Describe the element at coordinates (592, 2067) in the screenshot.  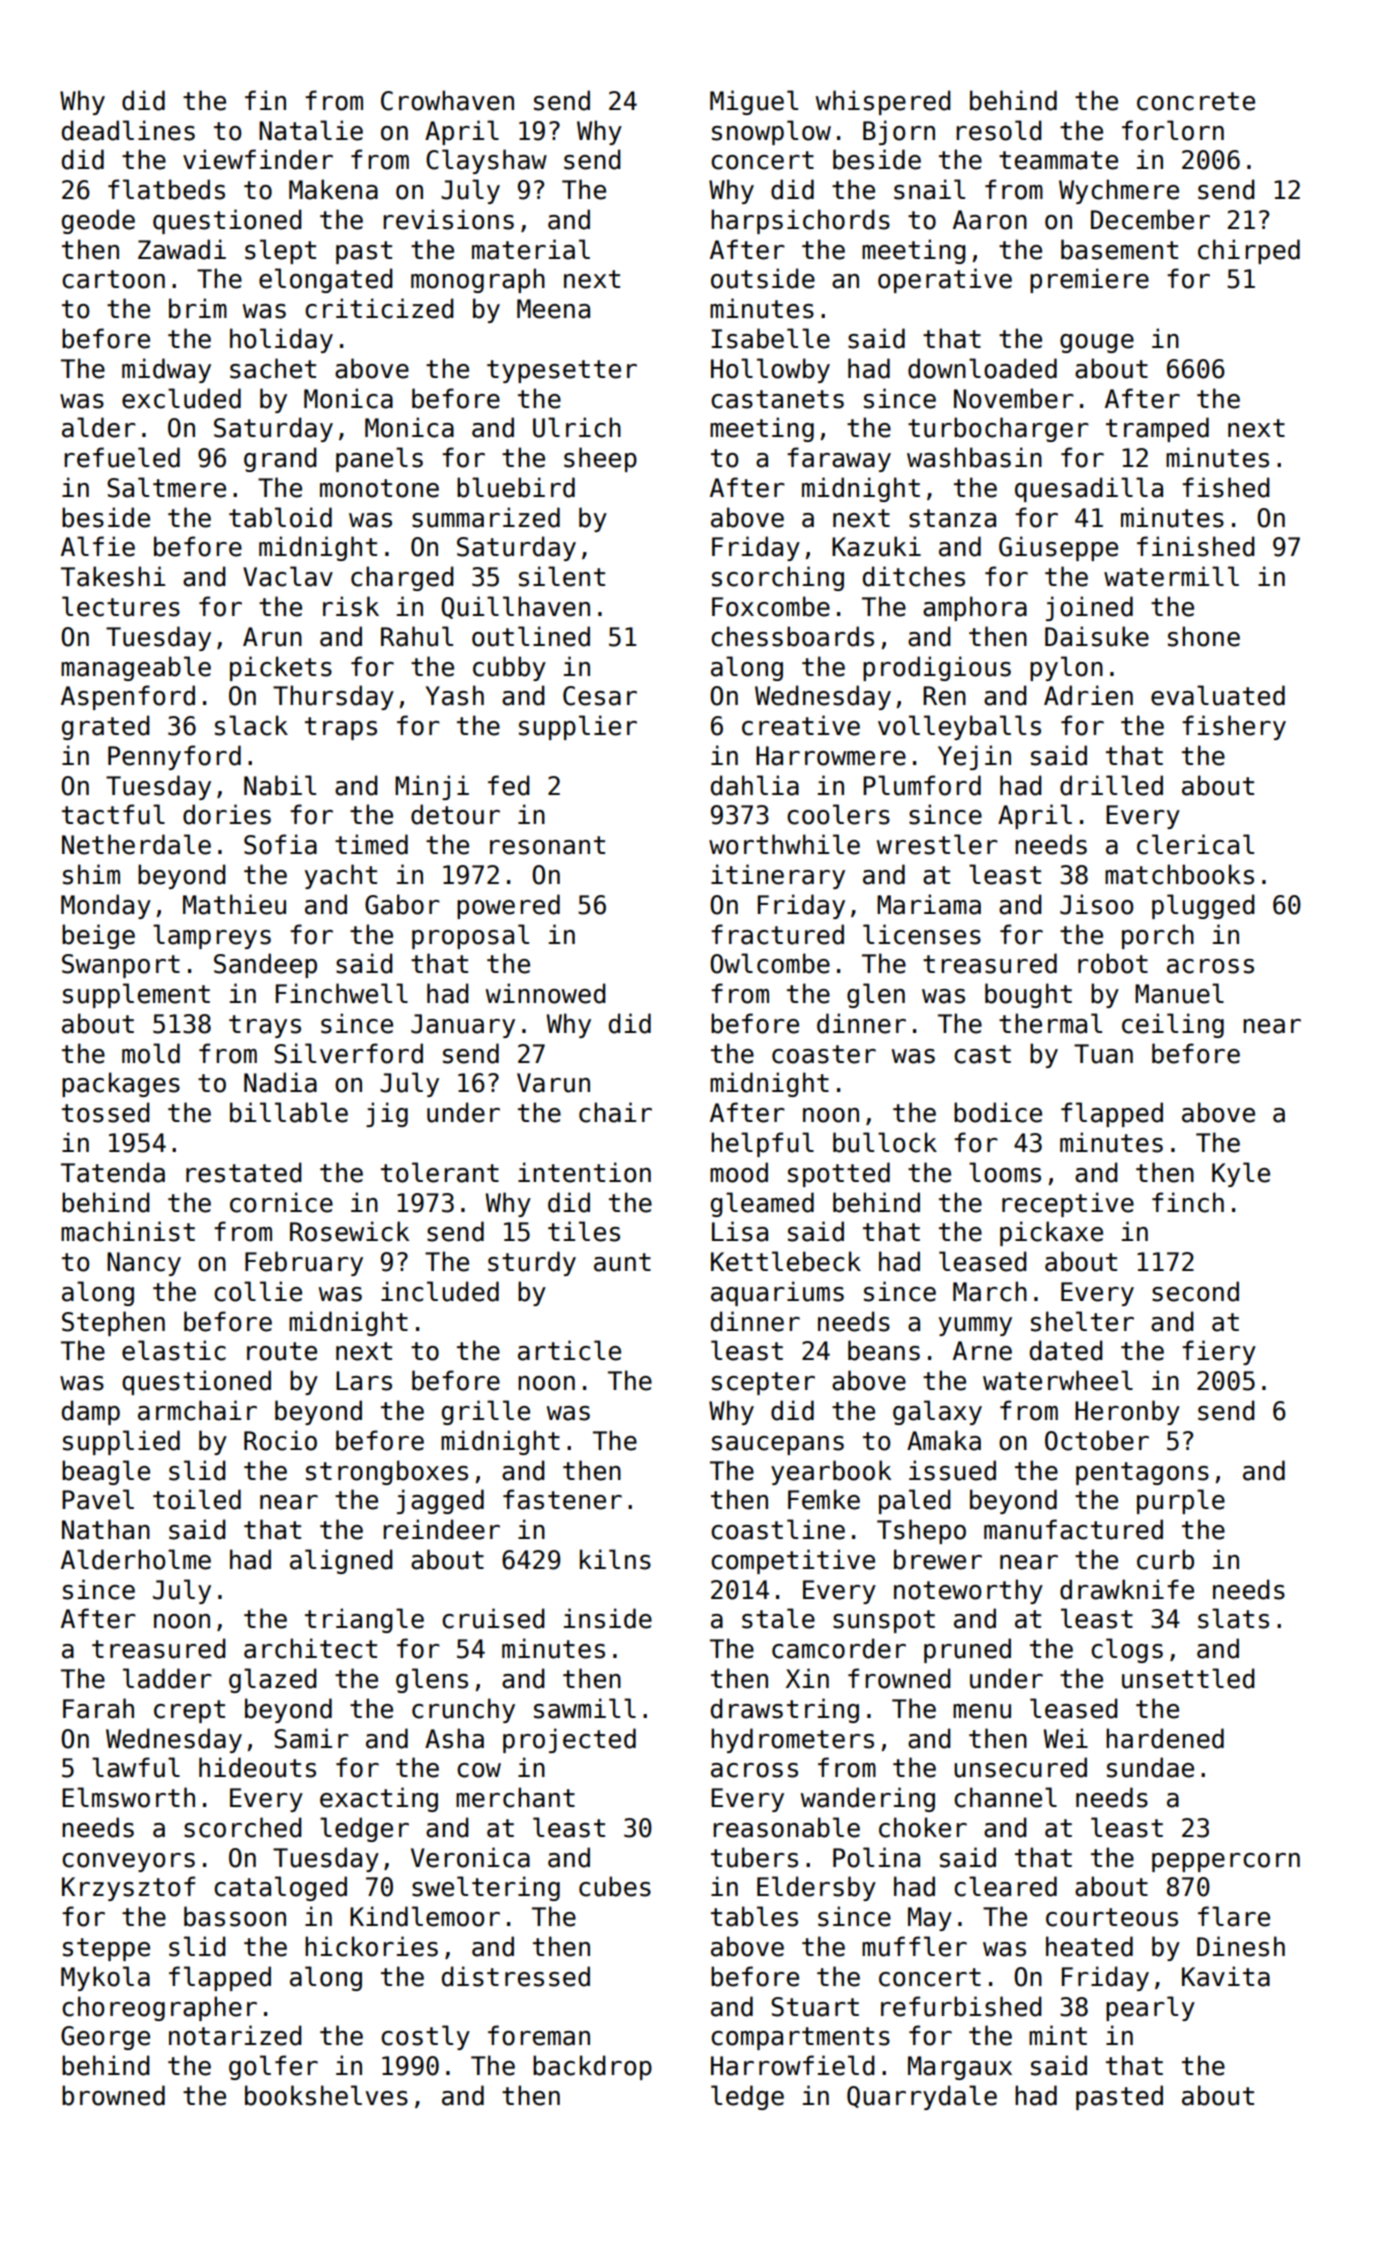
I see `backdrop` at that location.
